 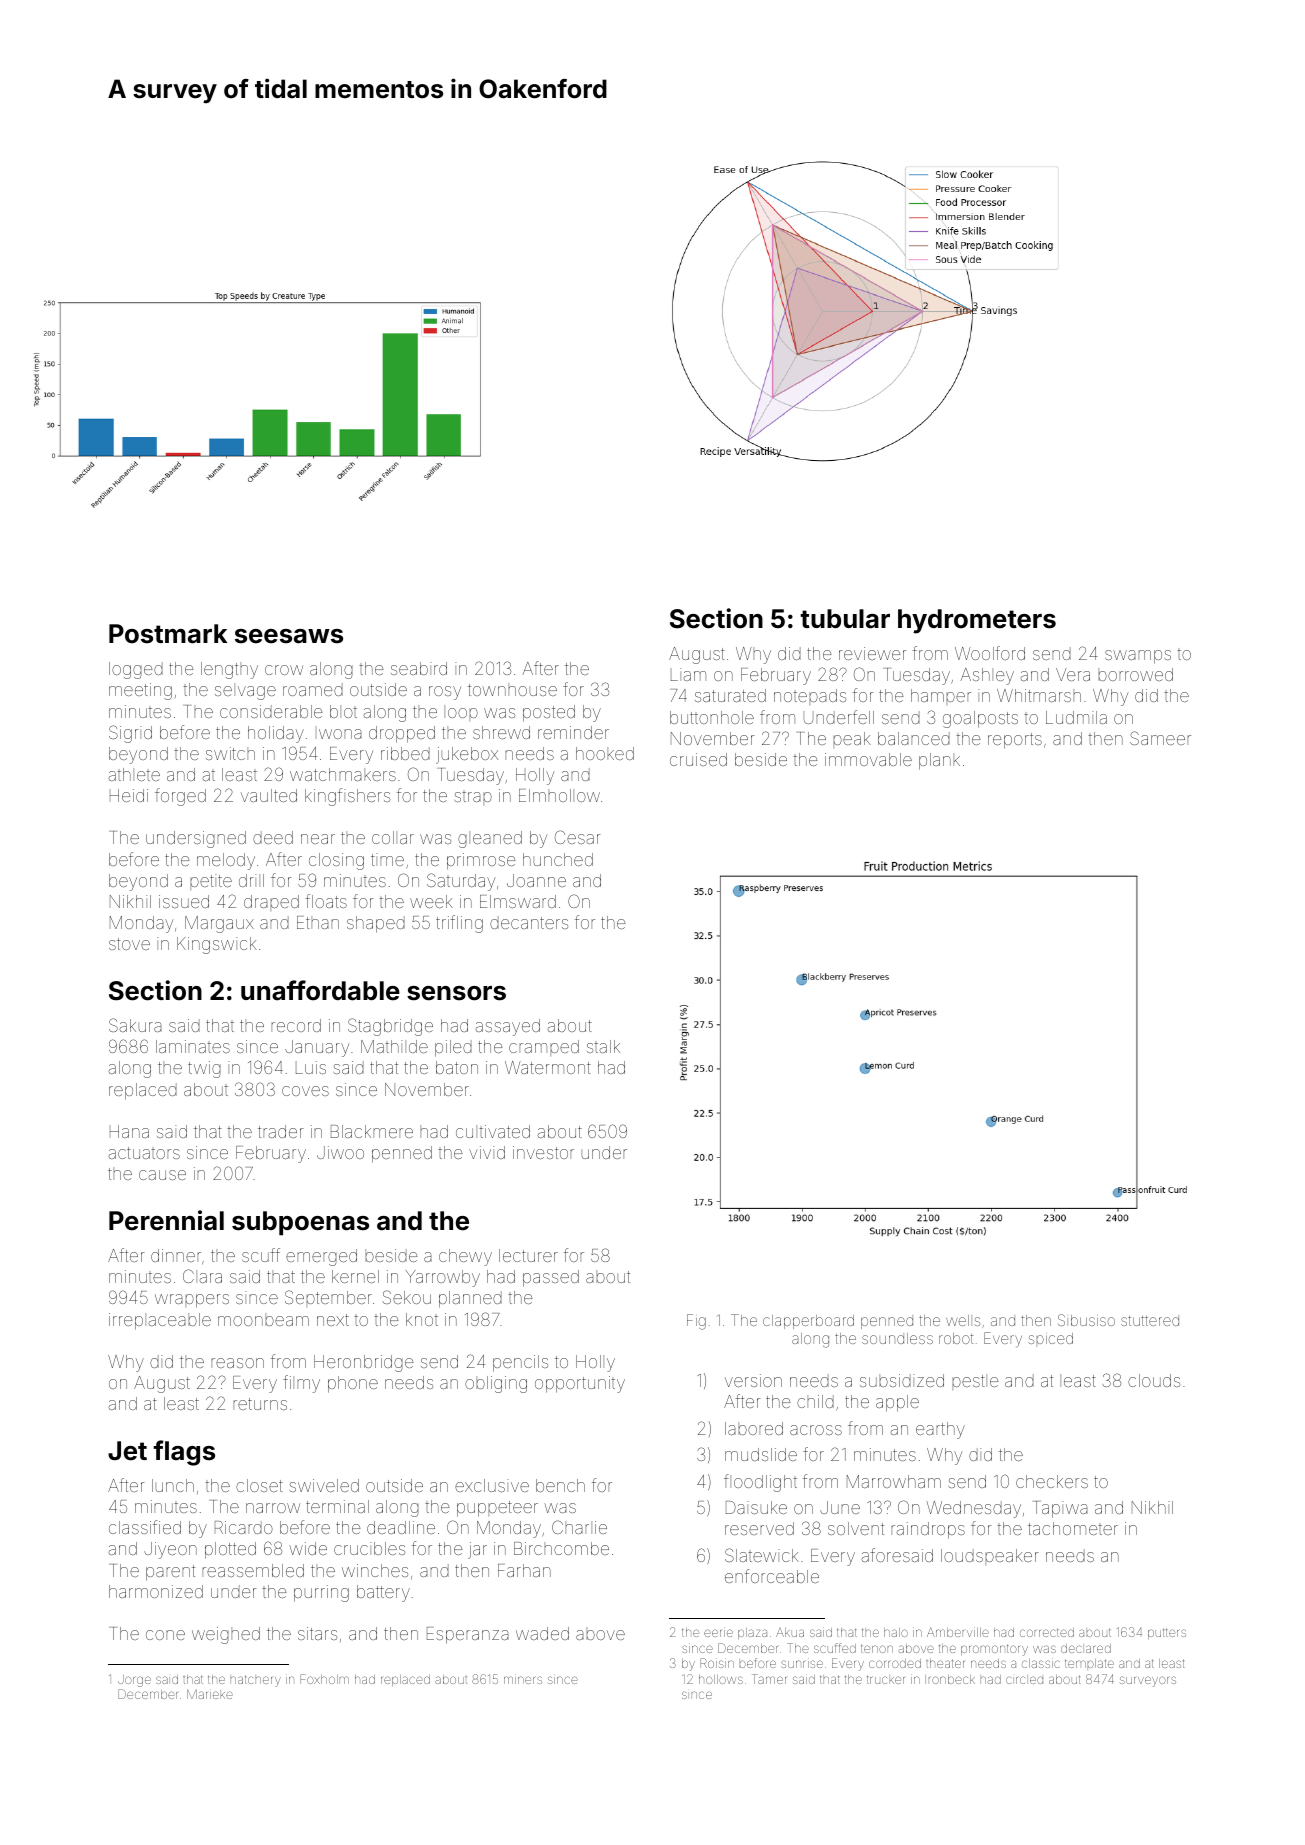 I want to click on Liam, so click(x=688, y=674).
